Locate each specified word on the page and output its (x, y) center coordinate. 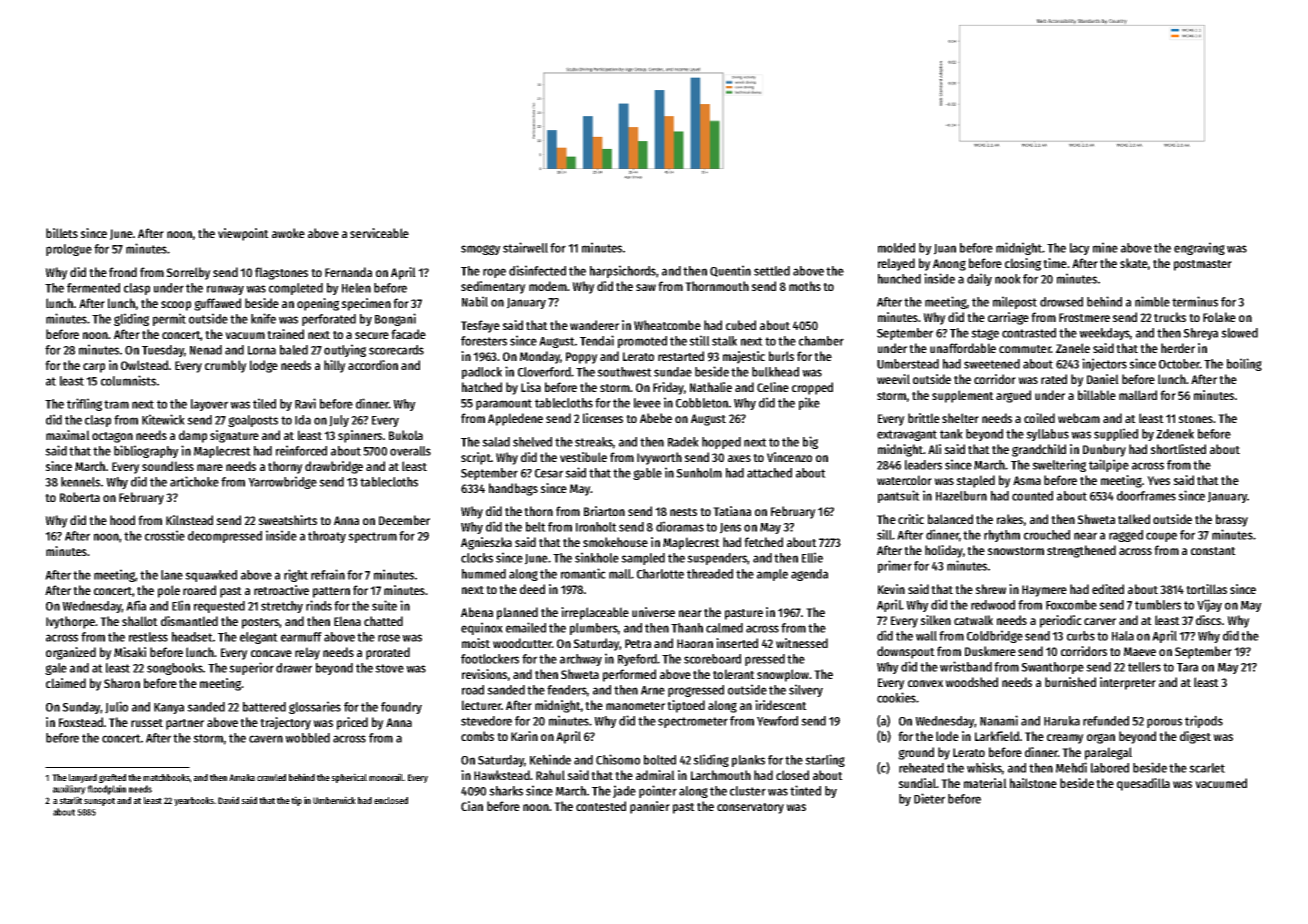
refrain (328, 574)
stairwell (525, 247)
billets (62, 233)
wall (926, 636)
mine (1105, 247)
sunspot (99, 802)
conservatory (750, 808)
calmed (724, 628)
